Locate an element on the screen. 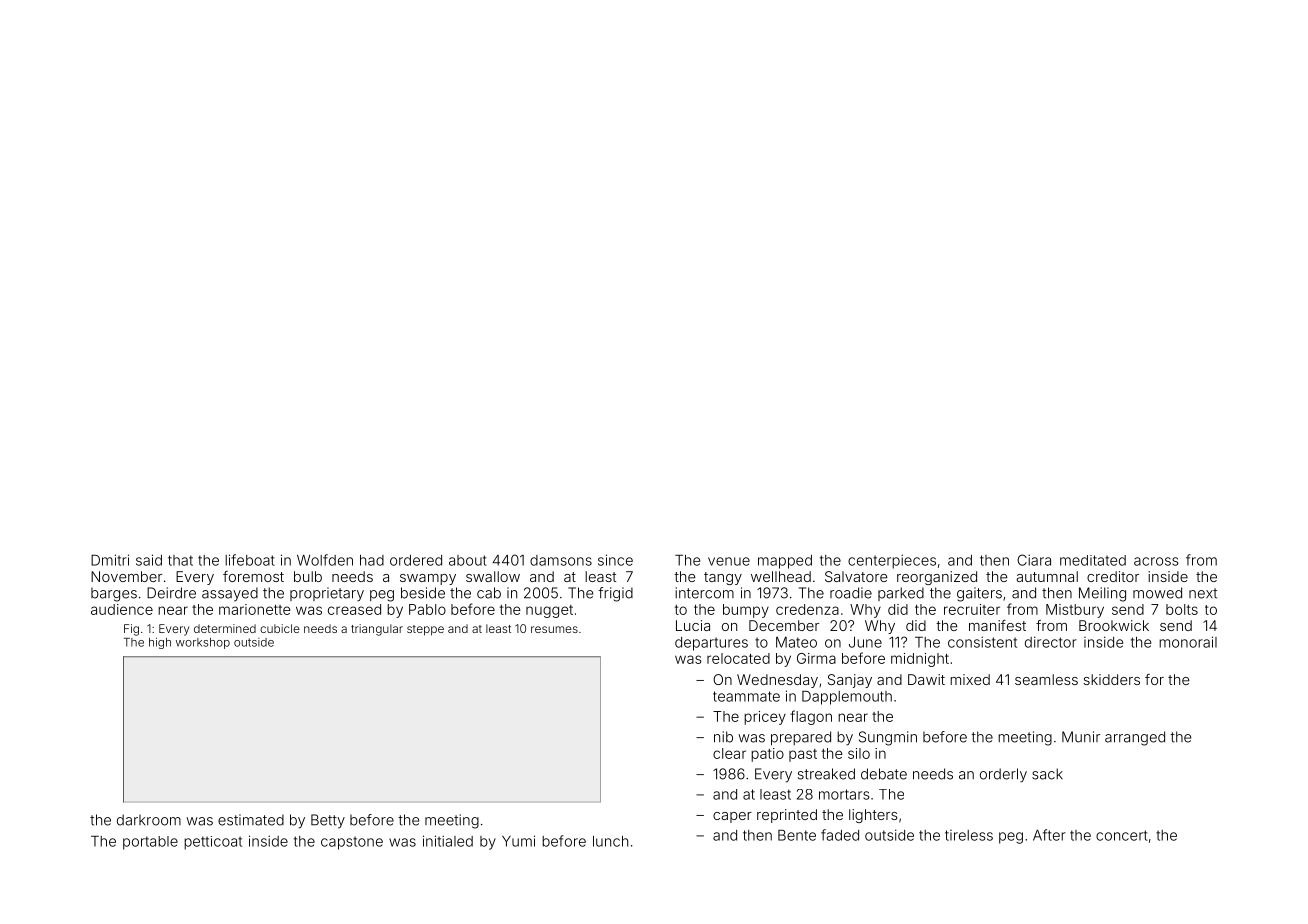  intercom is located at coordinates (704, 593).
